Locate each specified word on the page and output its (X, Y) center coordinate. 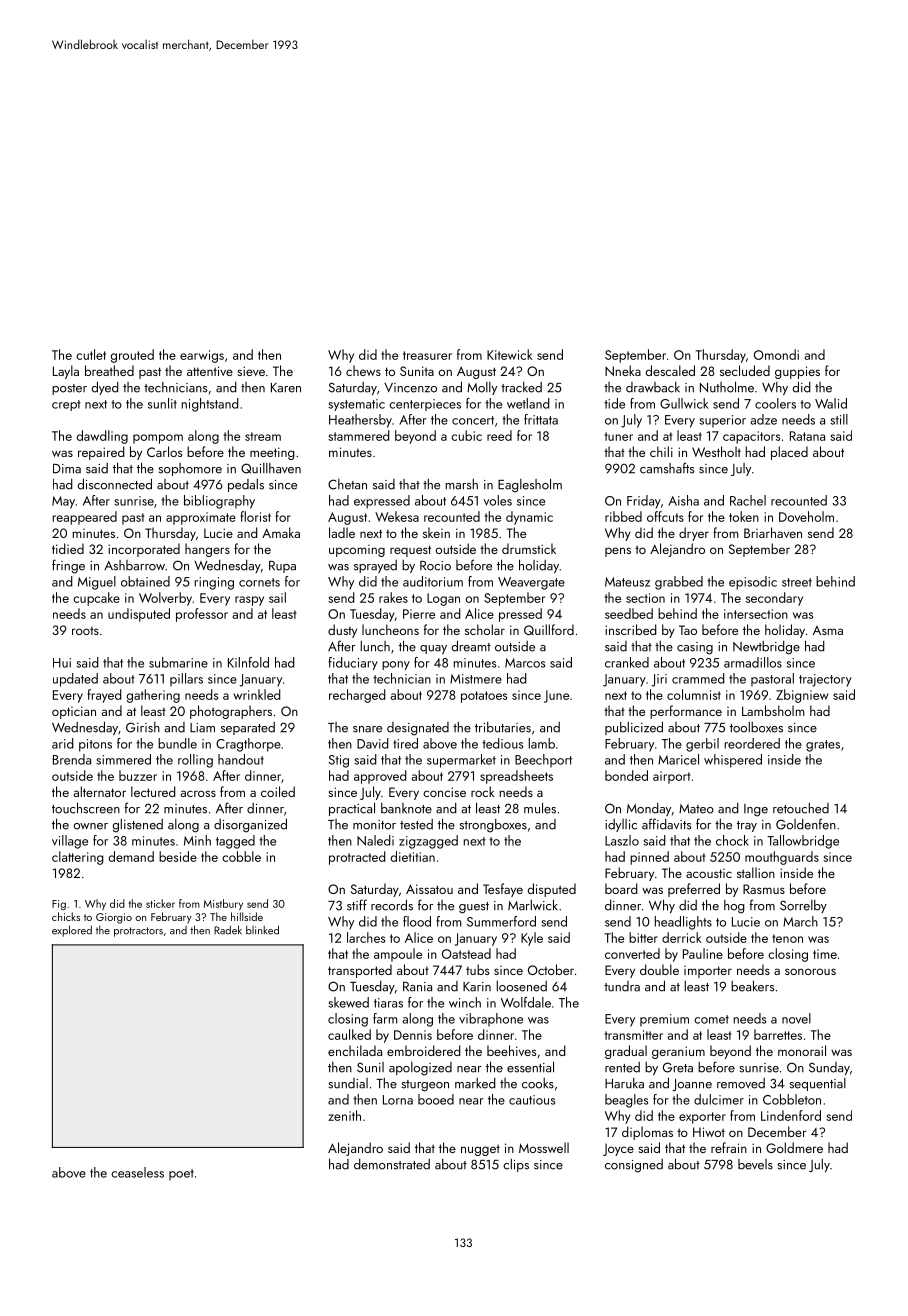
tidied (68, 548)
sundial (348, 1083)
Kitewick (510, 354)
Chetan (347, 484)
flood (417, 921)
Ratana (807, 436)
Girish (143, 727)
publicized (634, 728)
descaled (670, 370)
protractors (138, 932)
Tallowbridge (803, 842)
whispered (733, 761)
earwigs (202, 356)
